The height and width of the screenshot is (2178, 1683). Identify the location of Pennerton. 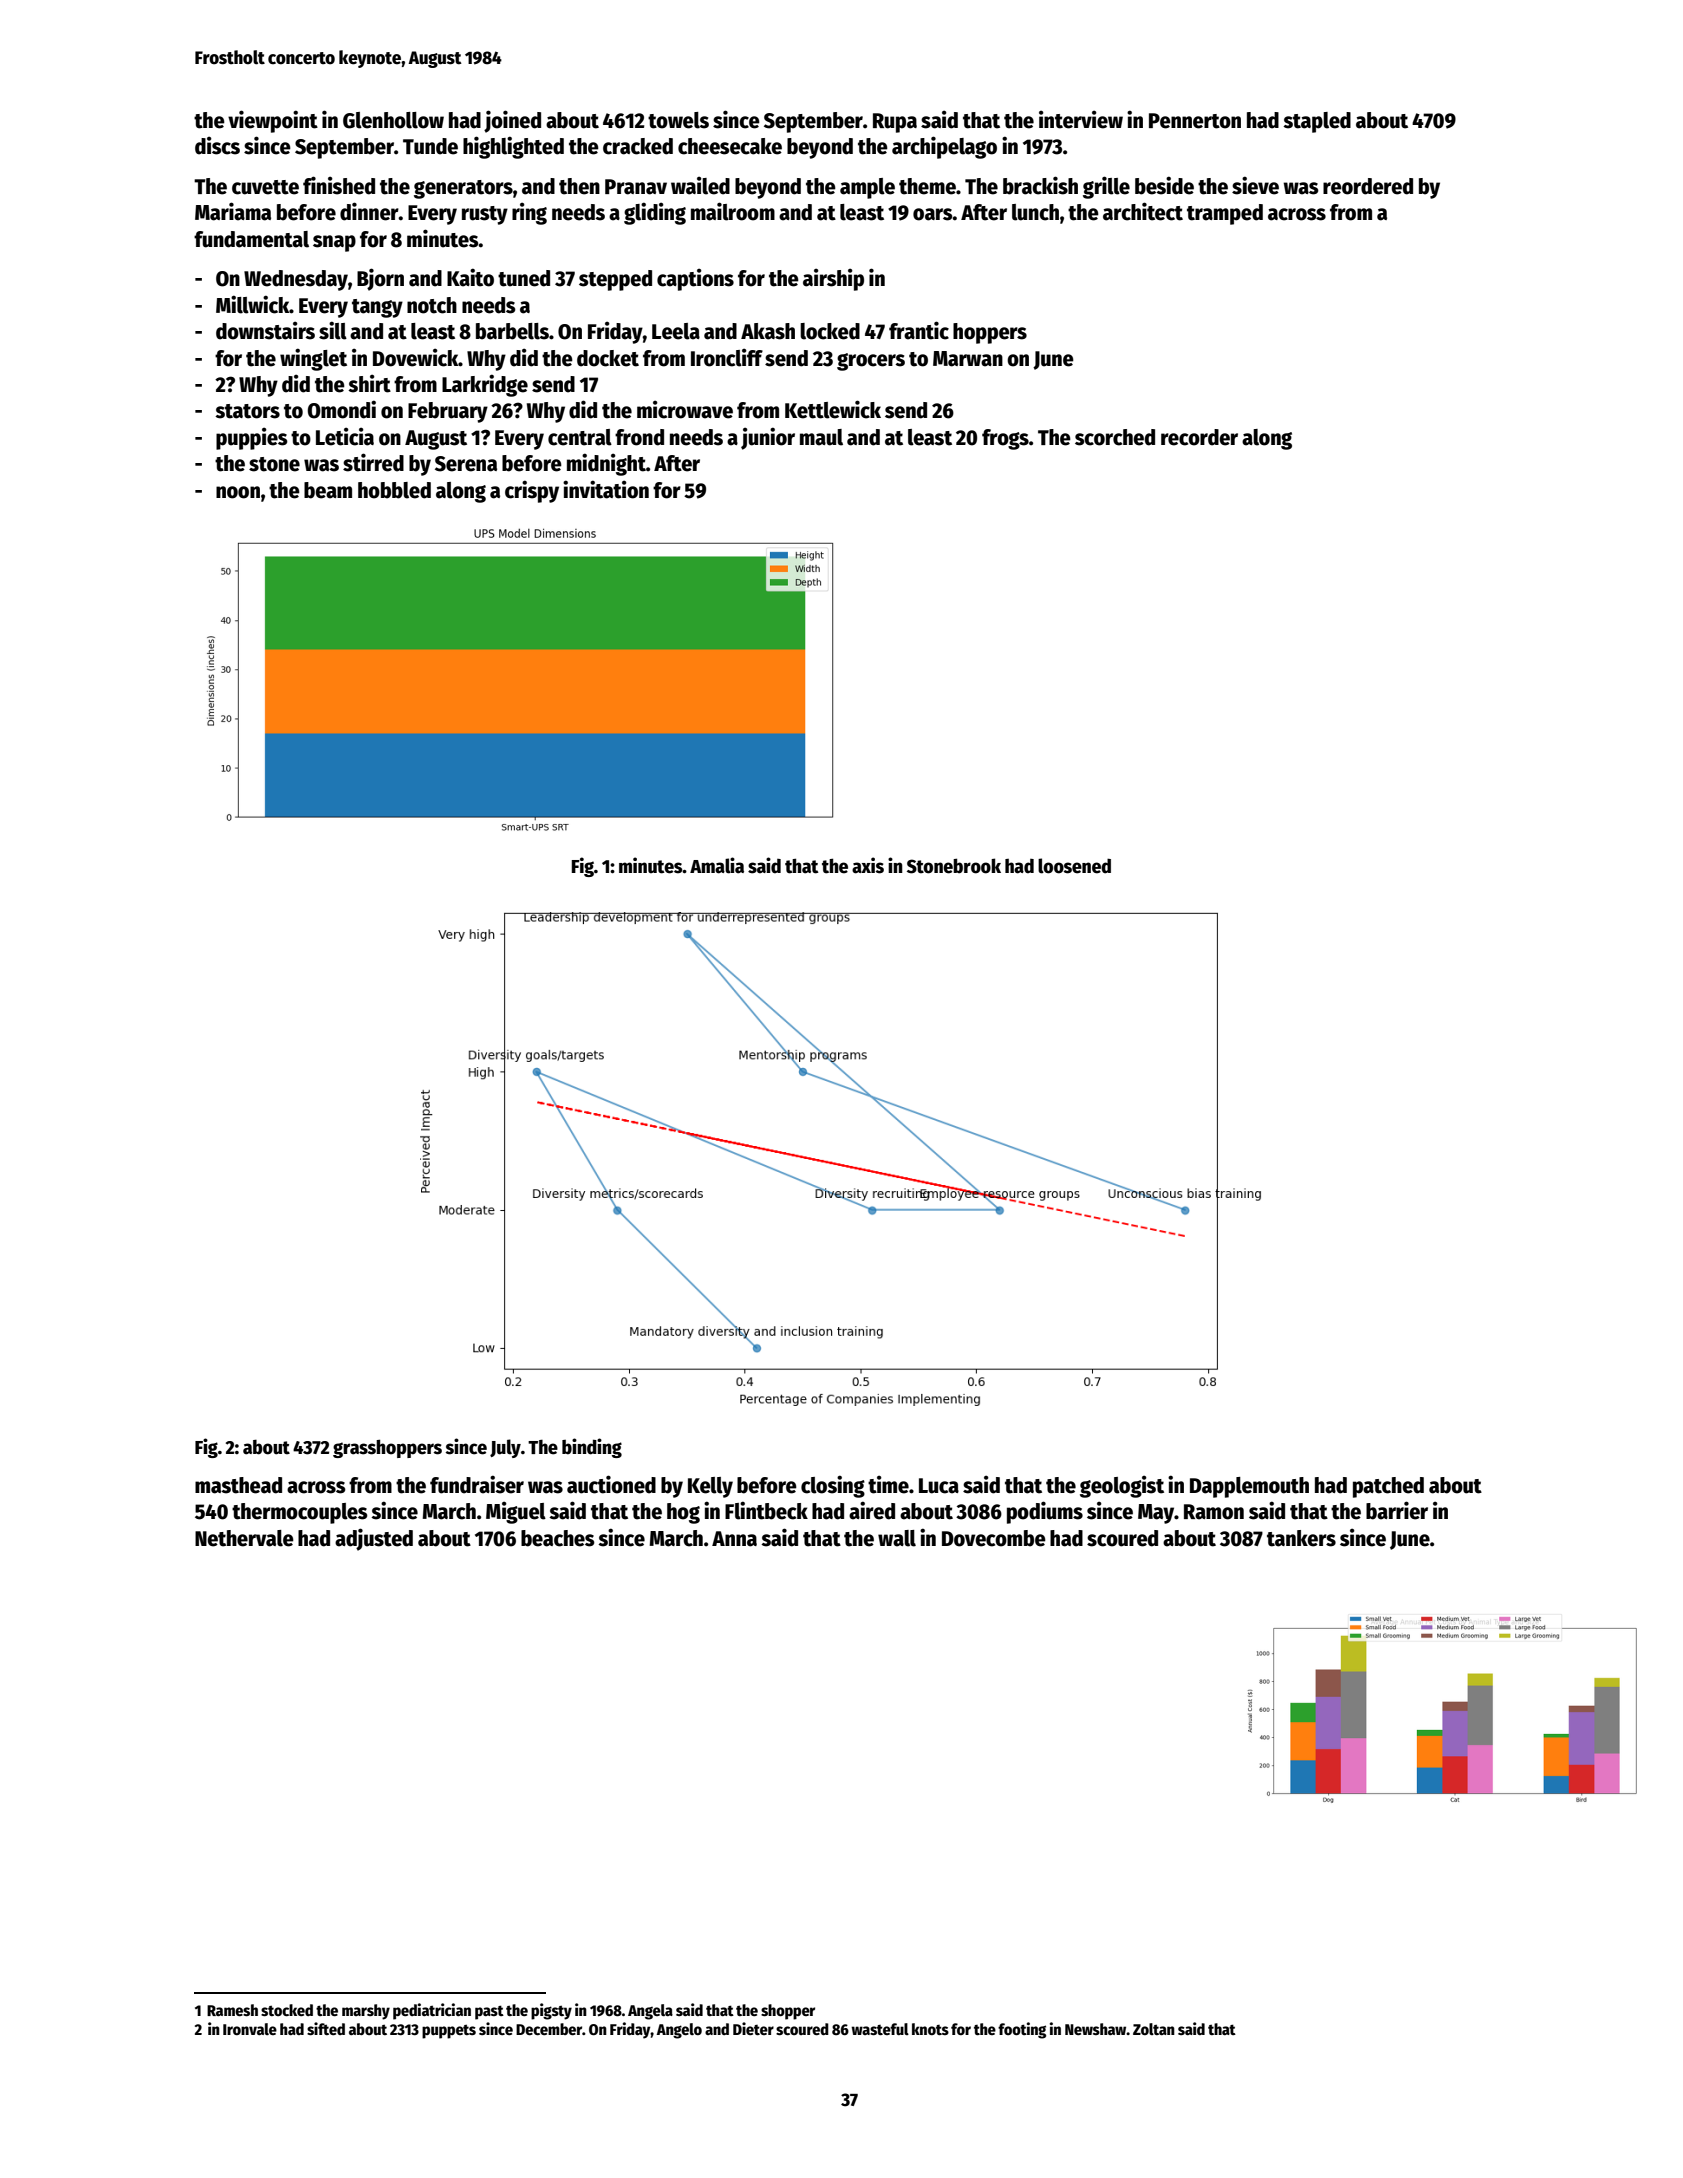
(1195, 121).
